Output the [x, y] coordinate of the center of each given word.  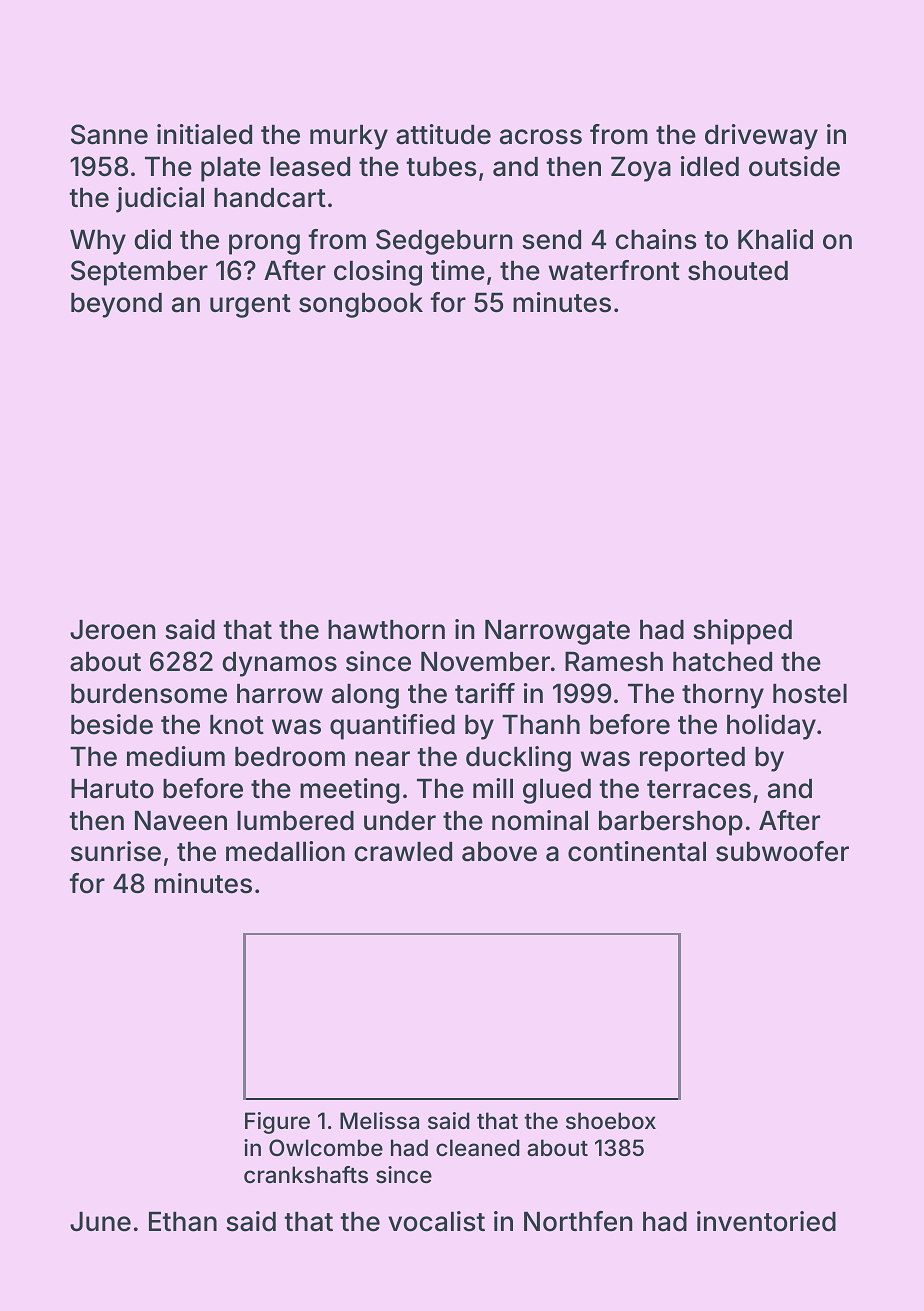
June [100, 1222]
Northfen [578, 1221]
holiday [771, 727]
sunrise [116, 851]
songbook [361, 305]
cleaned [478, 1148]
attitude [443, 134]
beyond [116, 305]
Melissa [379, 1120]
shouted [738, 271]
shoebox [611, 1120]
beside [112, 724]
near [382, 759]
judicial [160, 200]
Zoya [641, 169]
